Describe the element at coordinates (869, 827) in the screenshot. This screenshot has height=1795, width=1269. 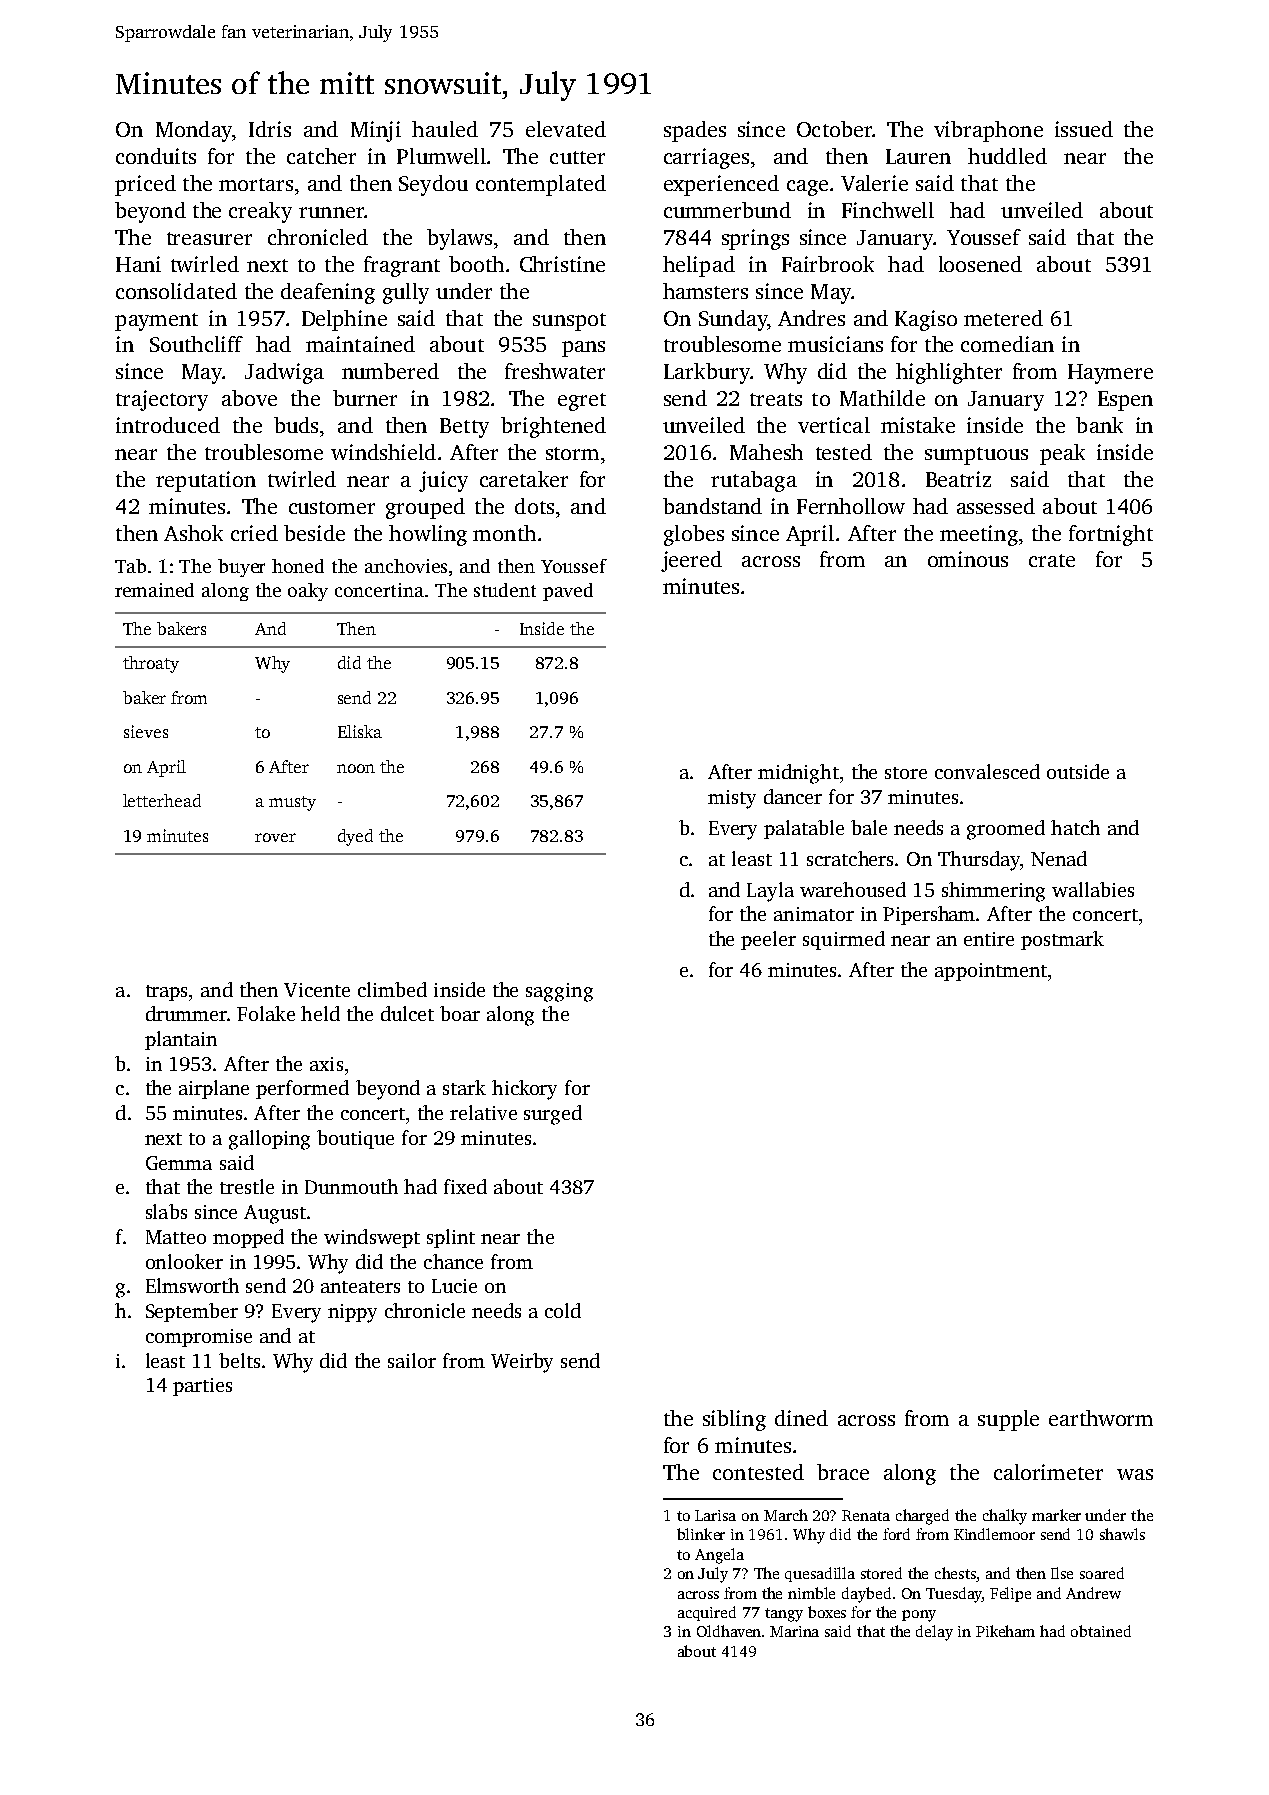
I see `bale` at that location.
